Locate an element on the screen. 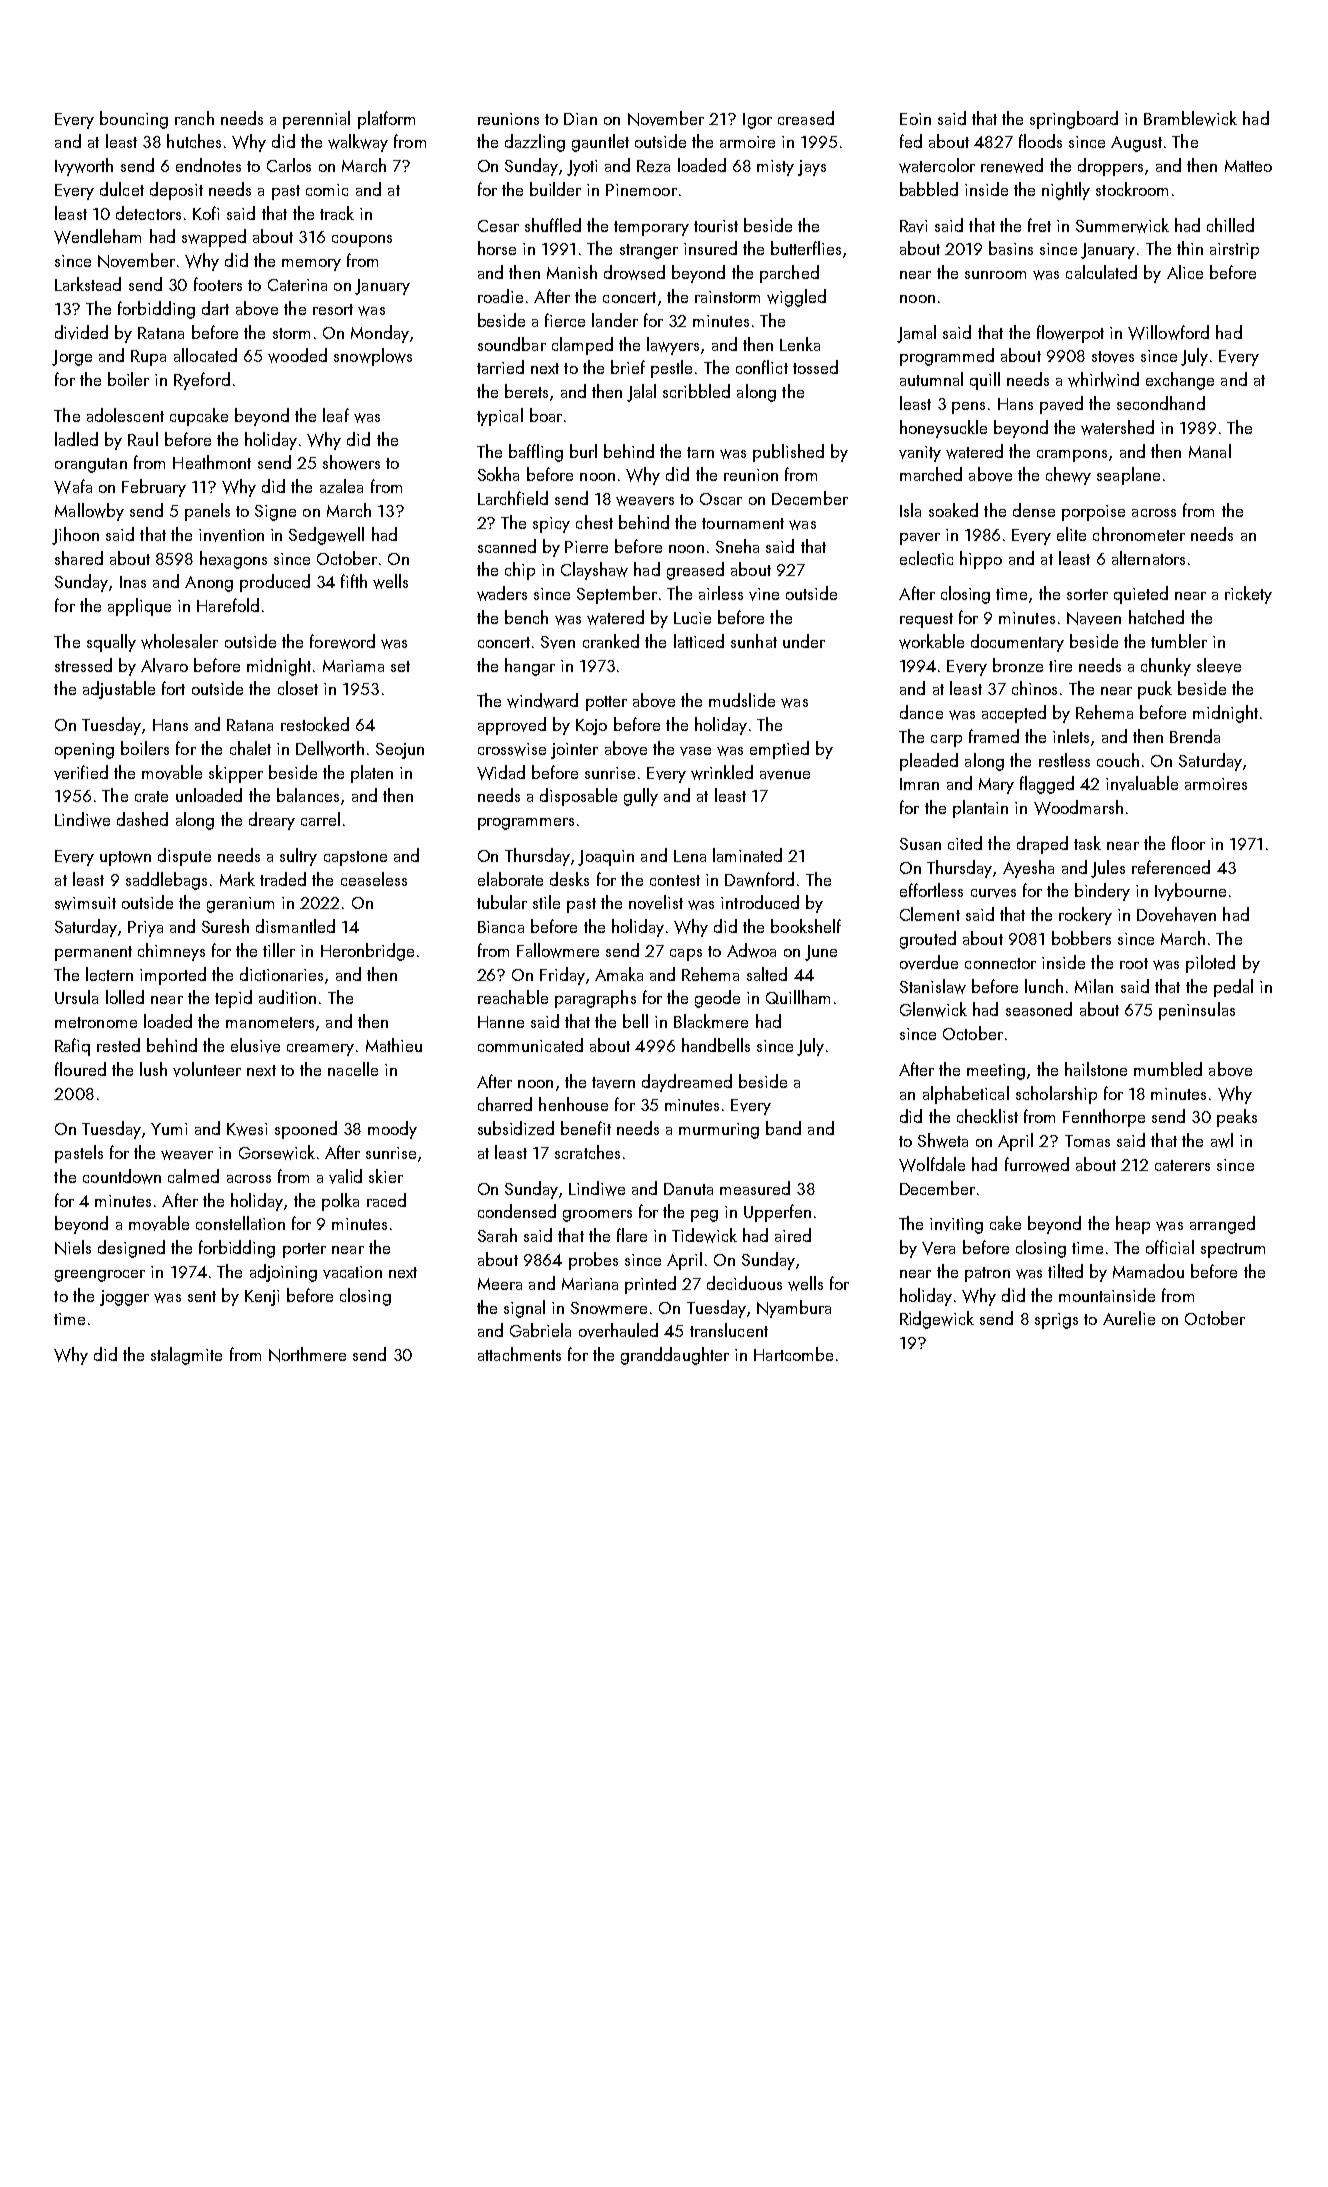  band is located at coordinates (783, 1128).
